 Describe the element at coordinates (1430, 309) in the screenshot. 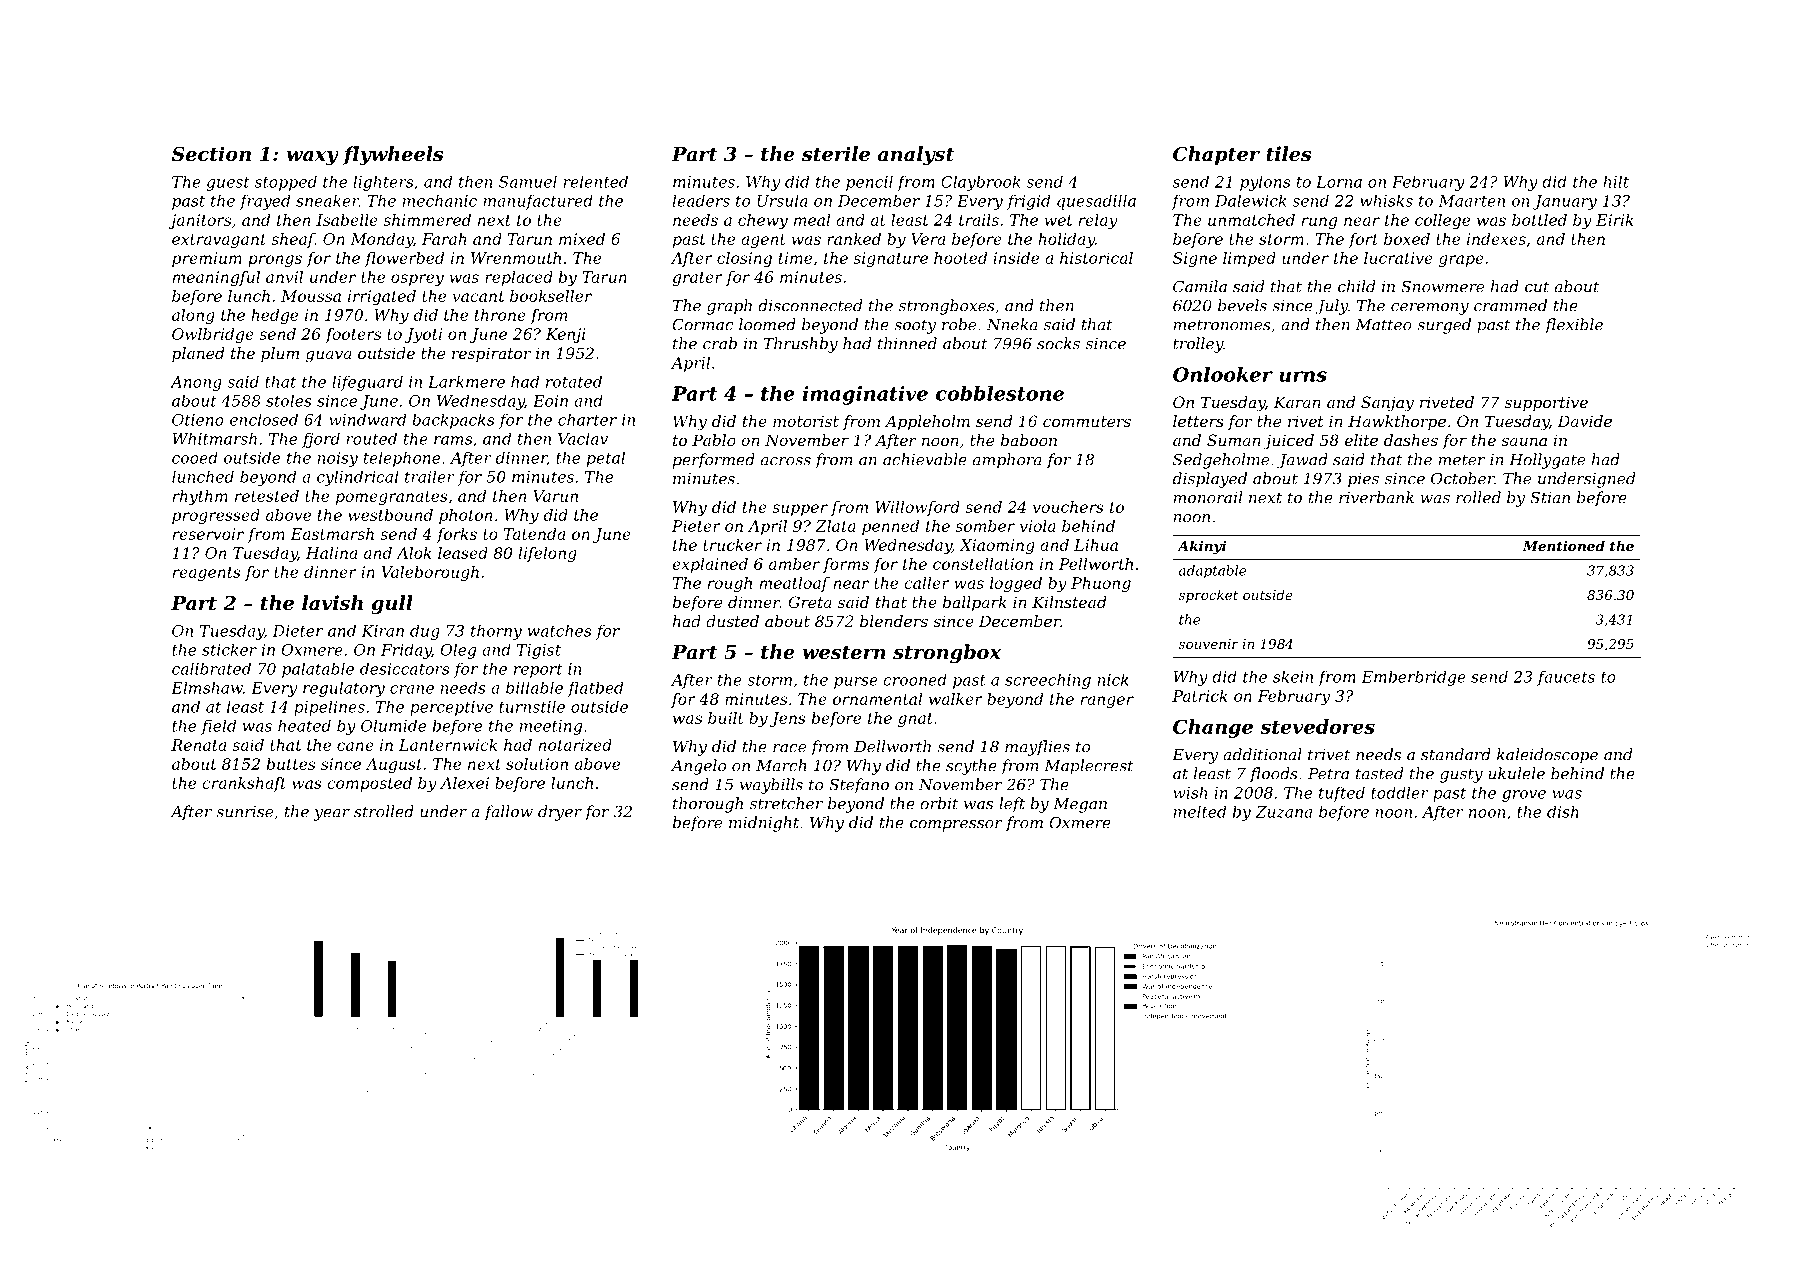

I see `ceremony` at that location.
